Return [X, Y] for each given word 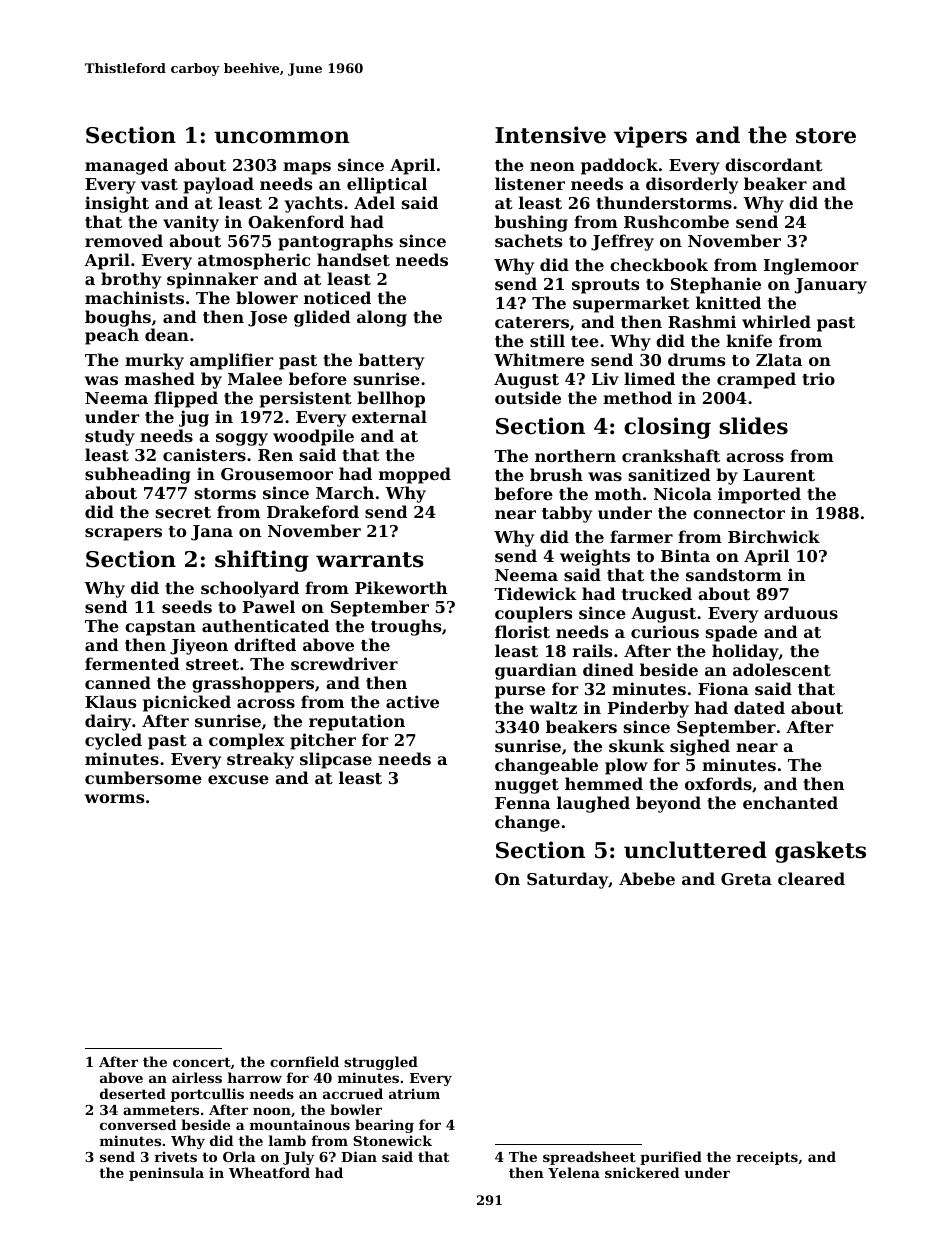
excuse [238, 779]
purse [520, 692]
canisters [204, 454]
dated [759, 707]
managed [126, 166]
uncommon [282, 137]
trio [818, 378]
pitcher [323, 741]
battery [391, 361]
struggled [381, 1063]
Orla [239, 1156]
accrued [353, 1093]
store [826, 136]
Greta [746, 879]
